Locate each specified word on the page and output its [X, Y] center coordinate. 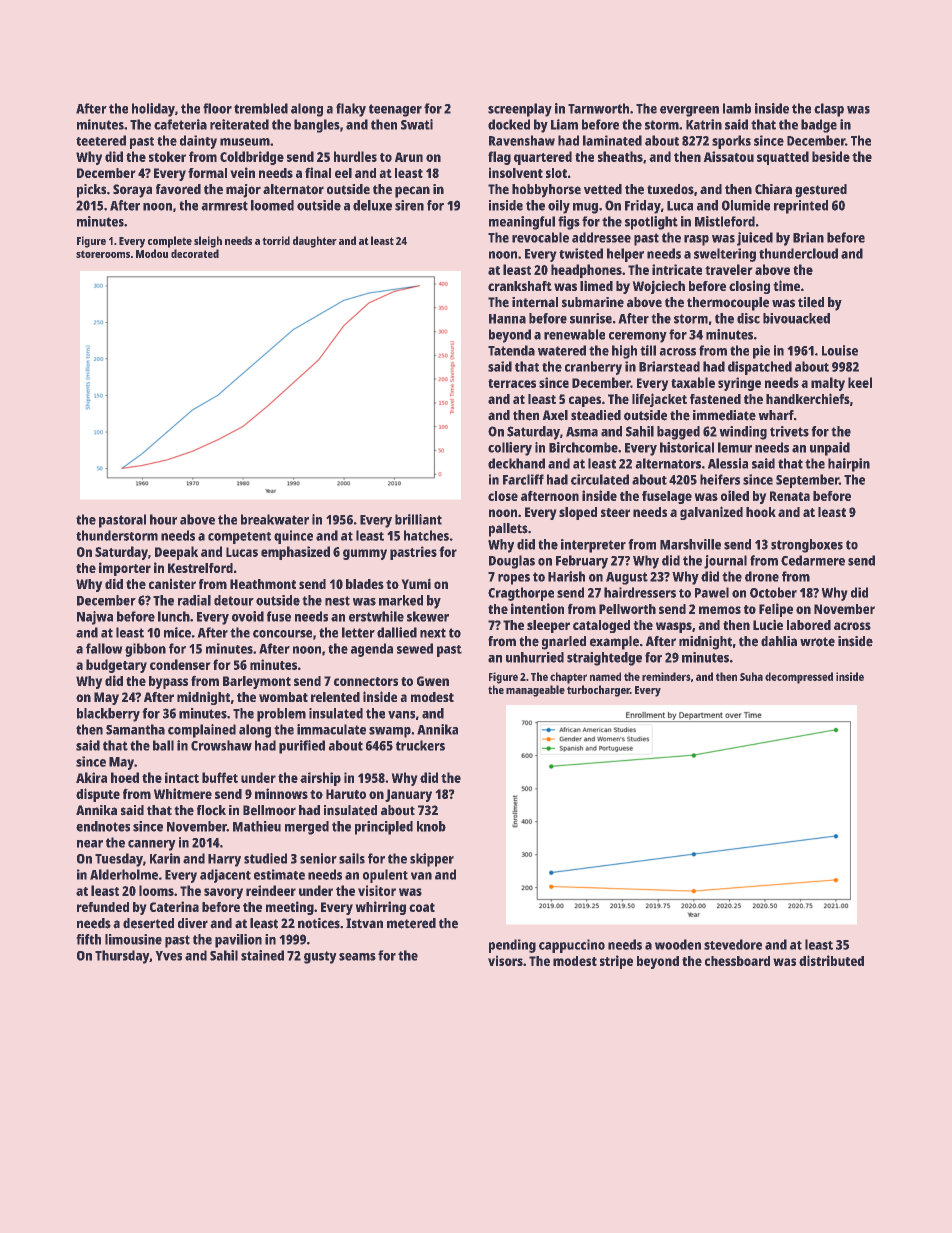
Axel [555, 415]
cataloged [601, 626]
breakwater [275, 519]
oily [559, 207]
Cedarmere [813, 560]
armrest [225, 206]
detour [234, 600]
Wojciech [659, 287]
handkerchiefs [808, 398]
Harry [224, 860]
